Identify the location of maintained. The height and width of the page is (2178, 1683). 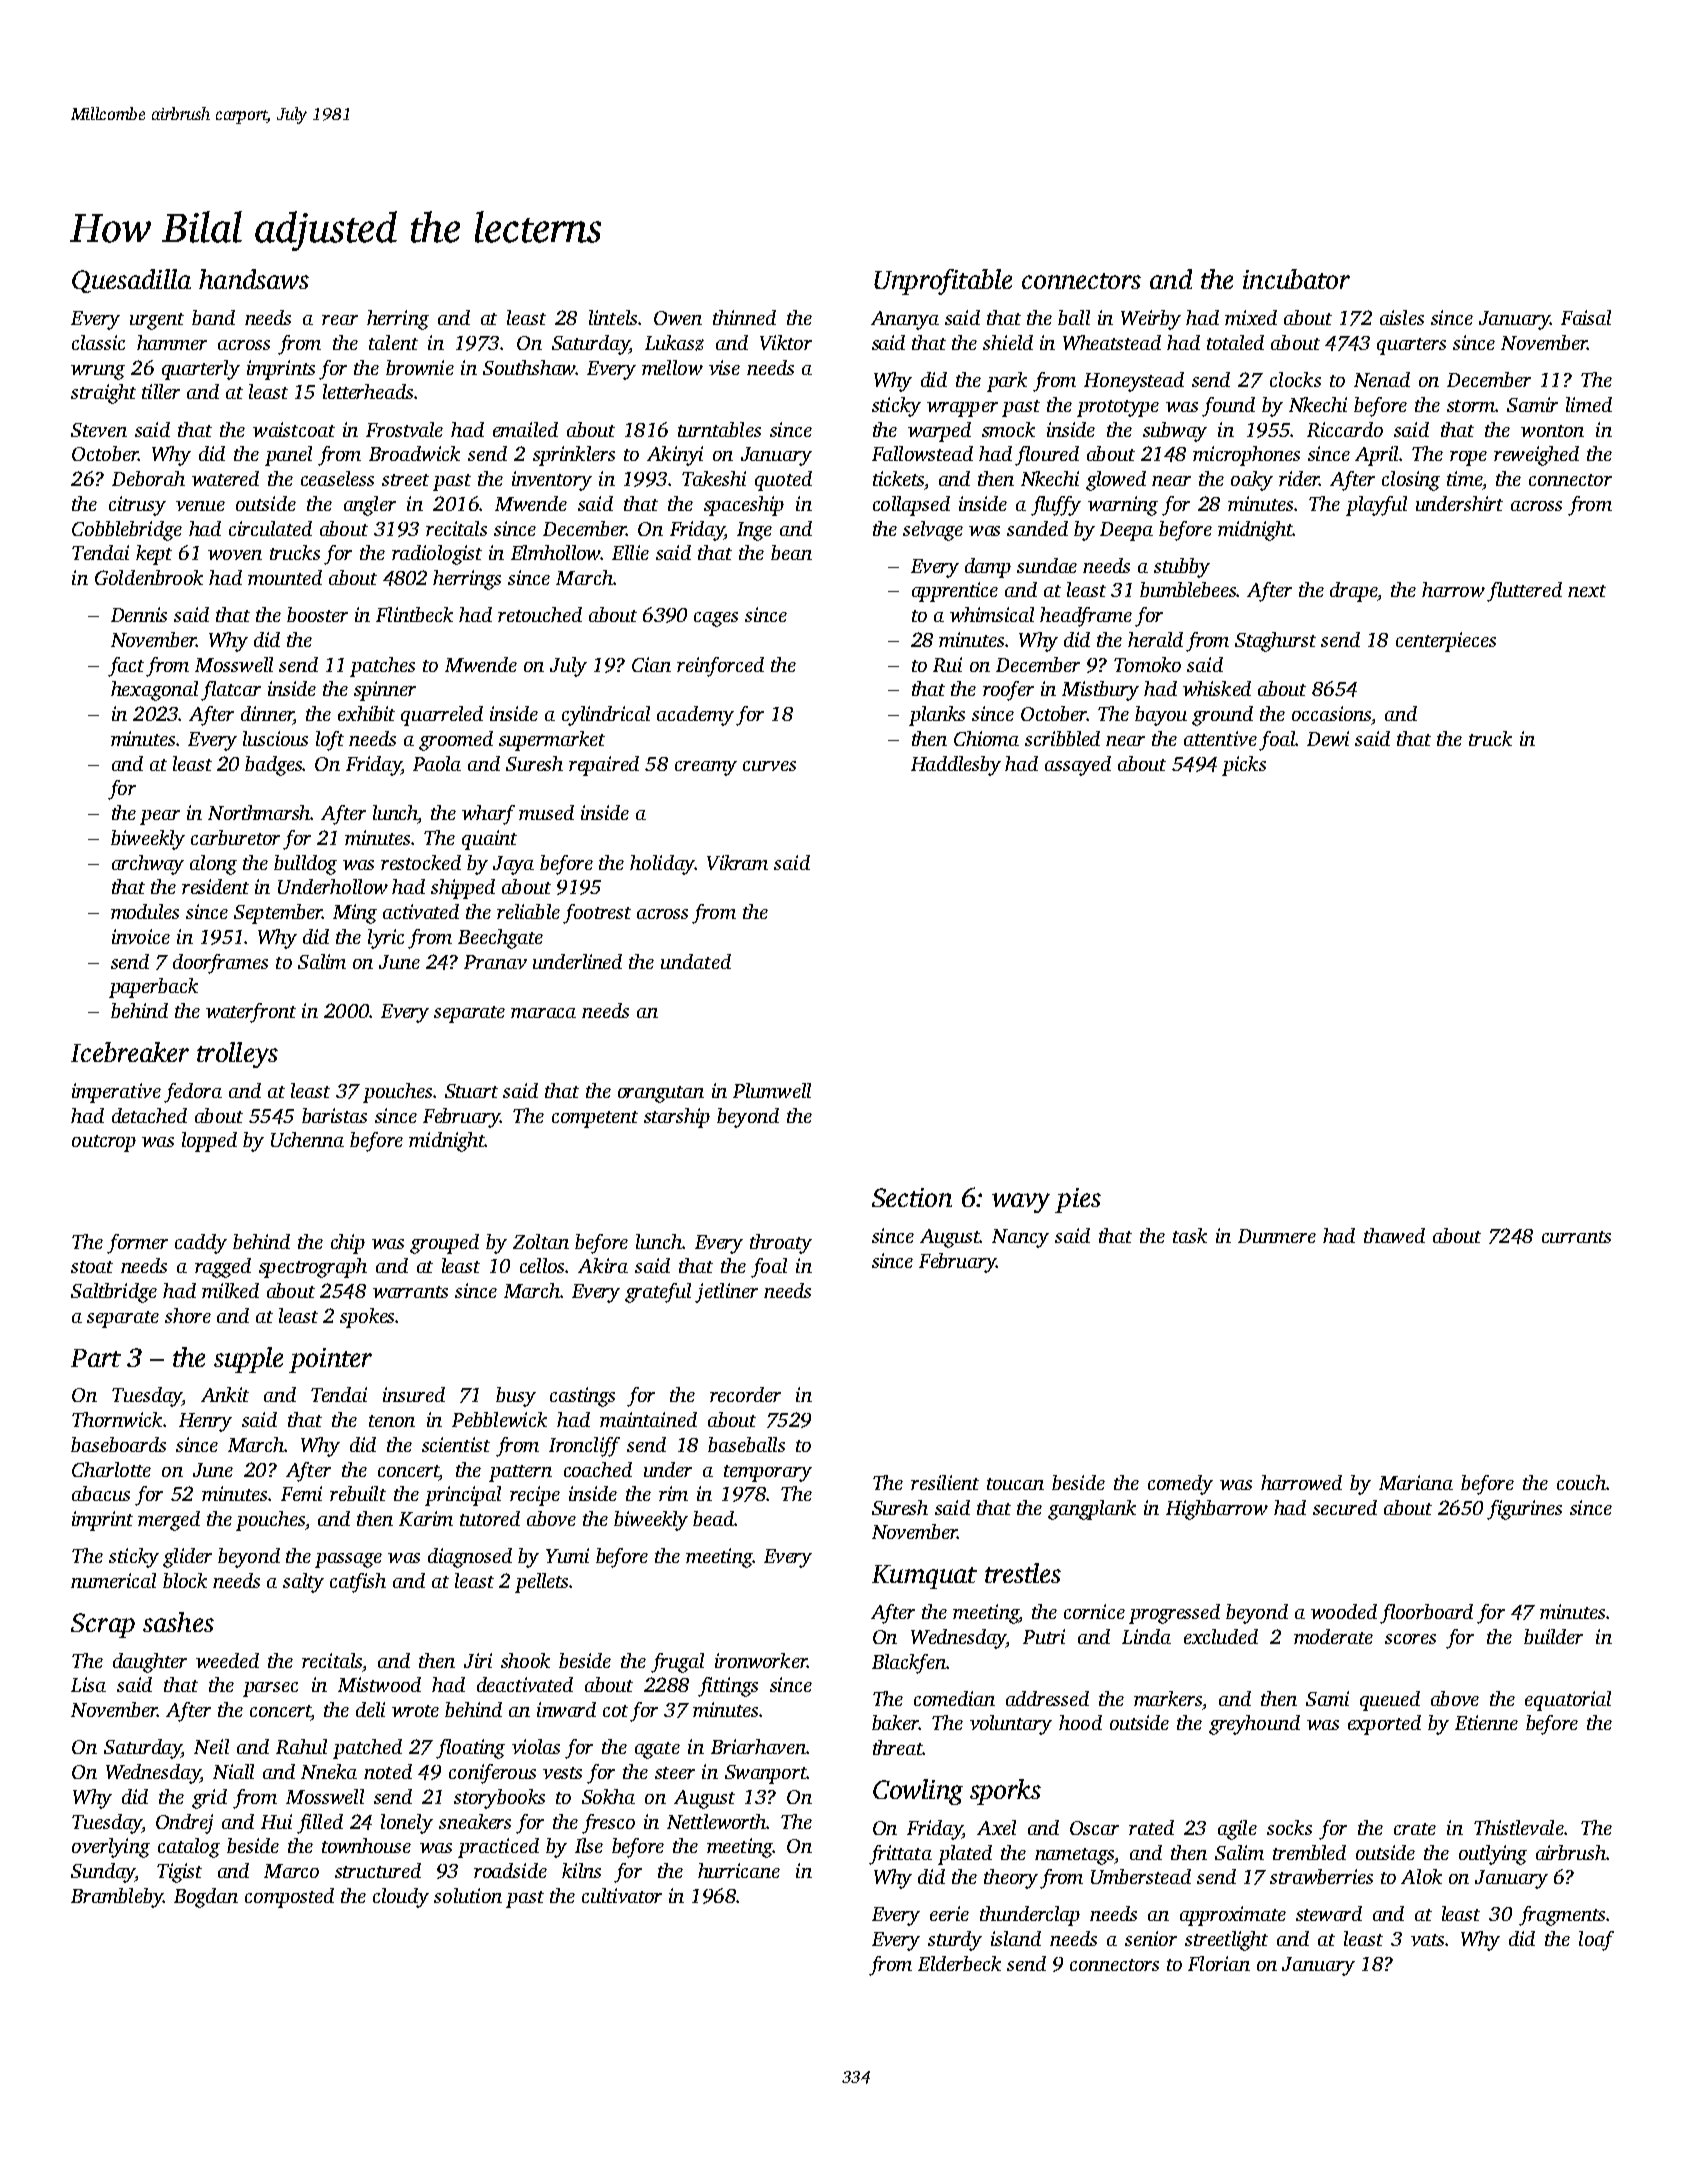
(648, 1419).
